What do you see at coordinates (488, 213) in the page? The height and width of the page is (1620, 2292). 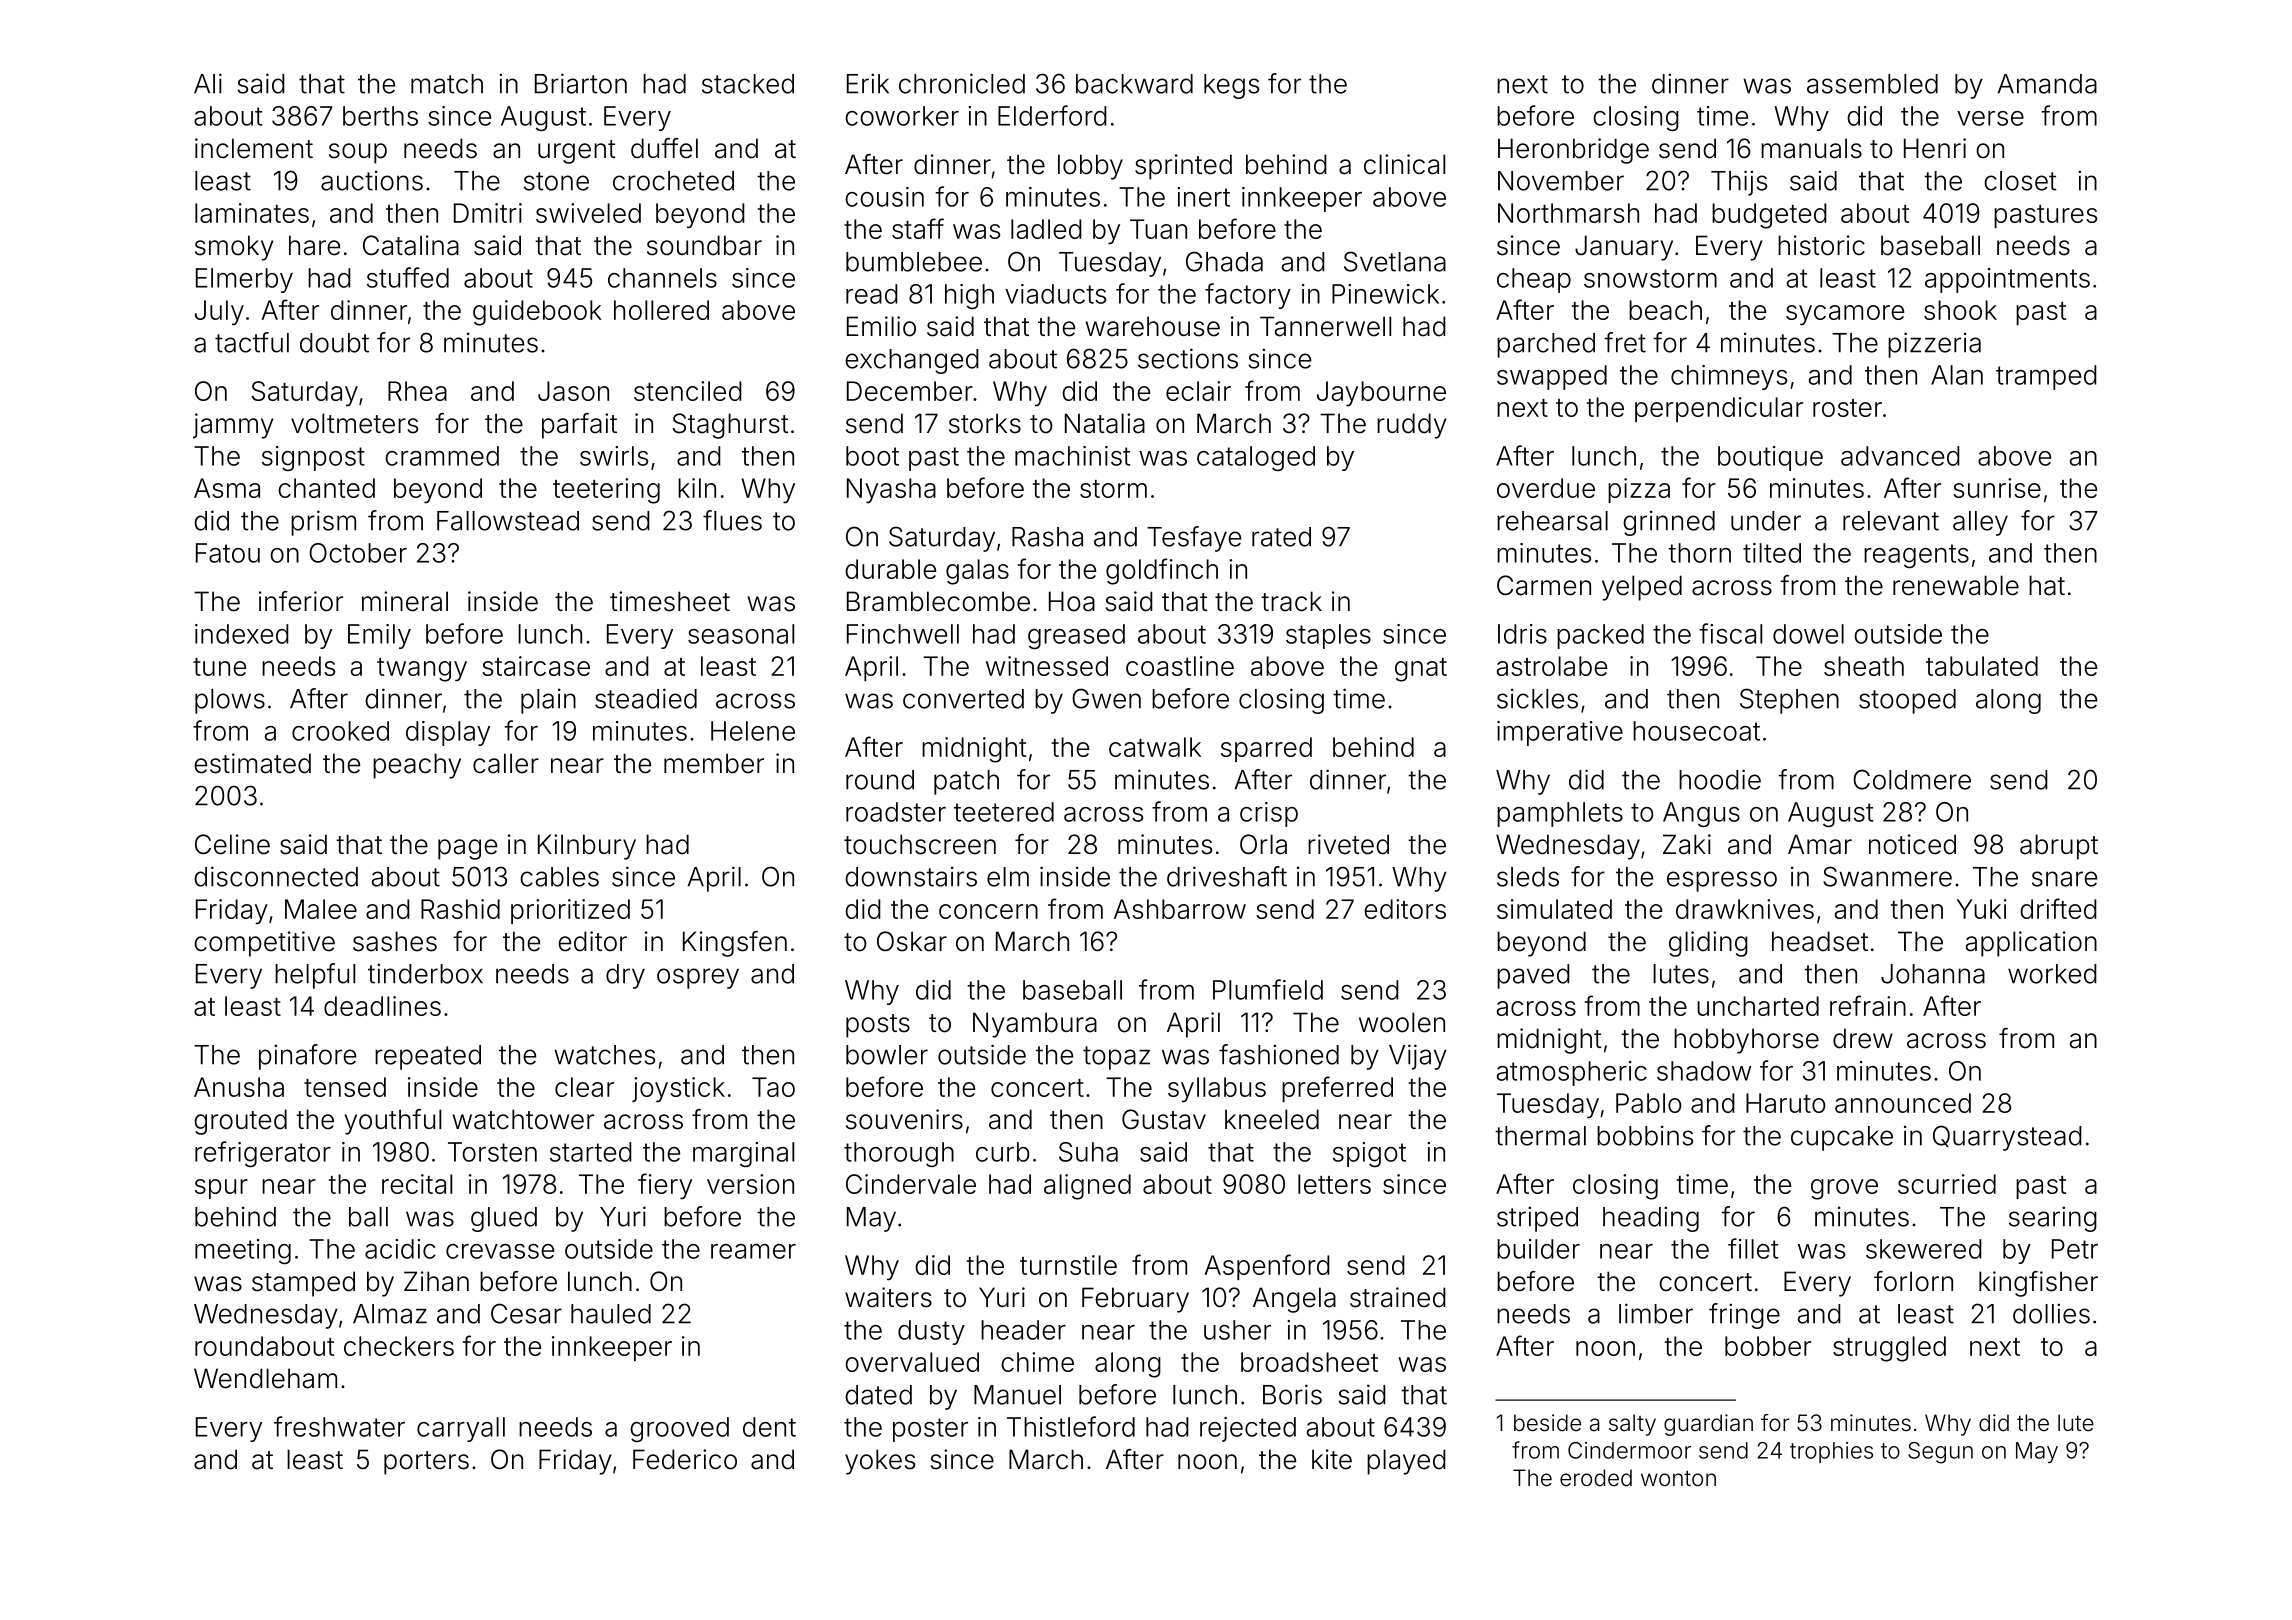 I see `Dmitri` at bounding box center [488, 213].
